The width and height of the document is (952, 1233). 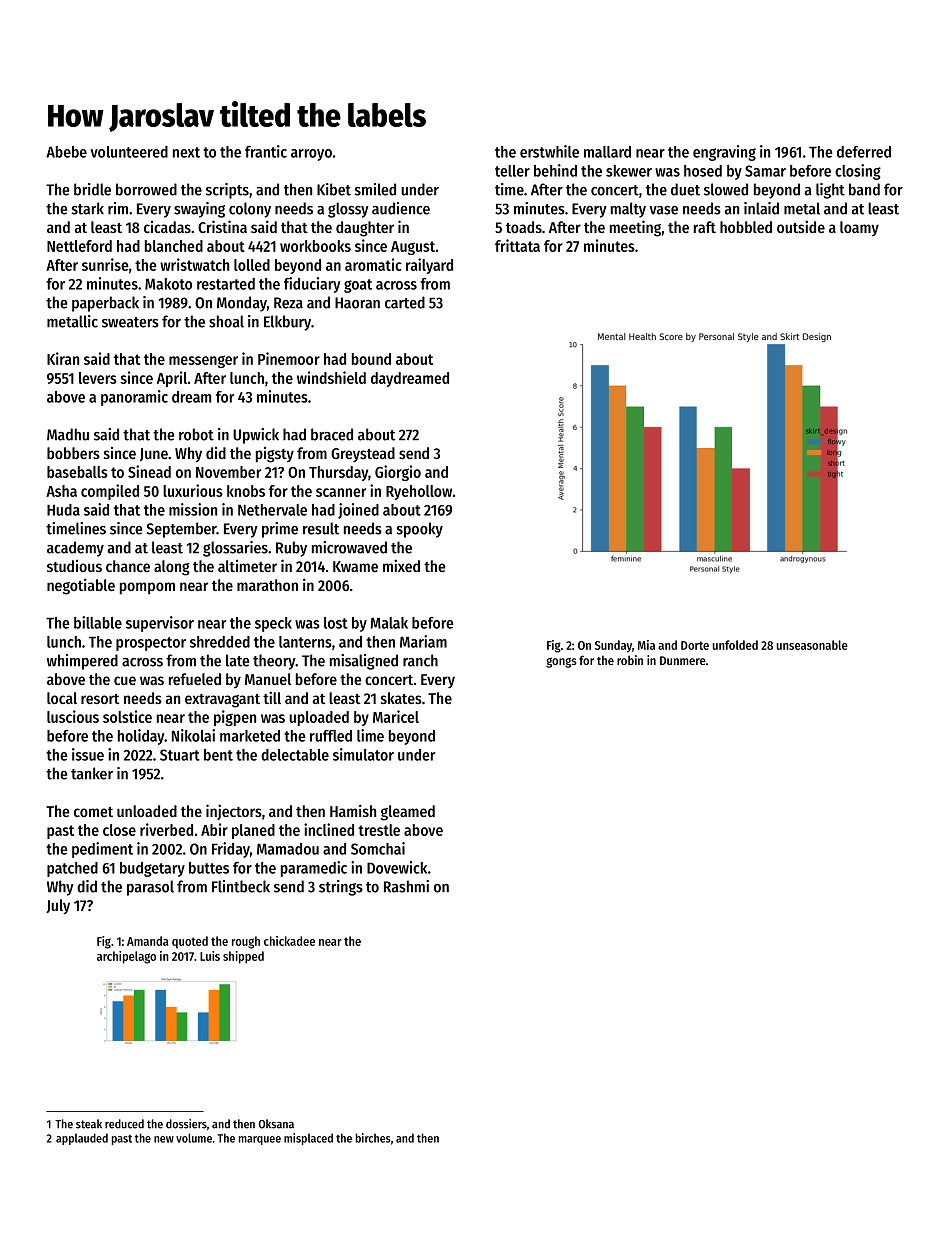 What do you see at coordinates (203, 361) in the document?
I see `messenger` at bounding box center [203, 361].
